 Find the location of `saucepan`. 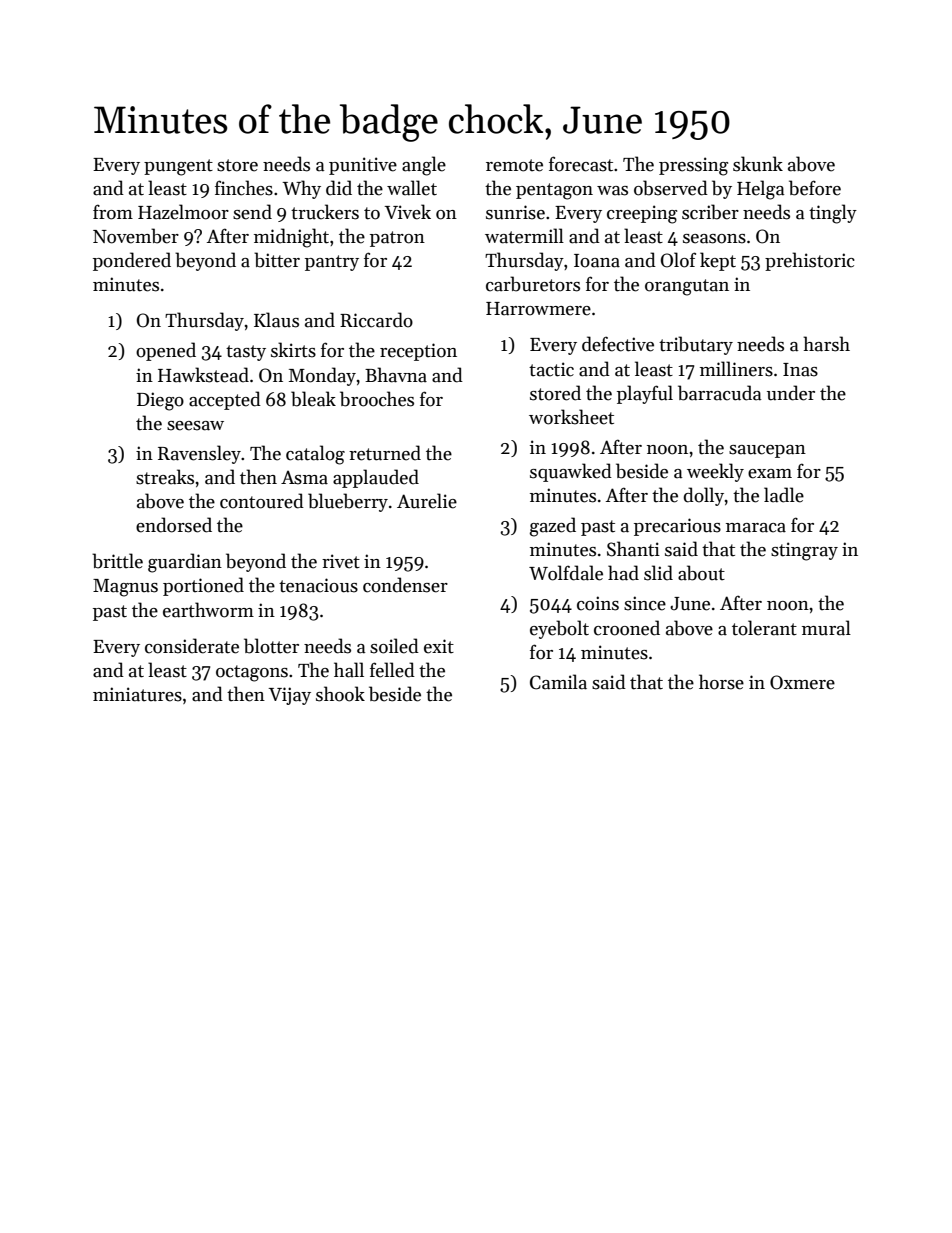

saucepan is located at coordinates (767, 451).
